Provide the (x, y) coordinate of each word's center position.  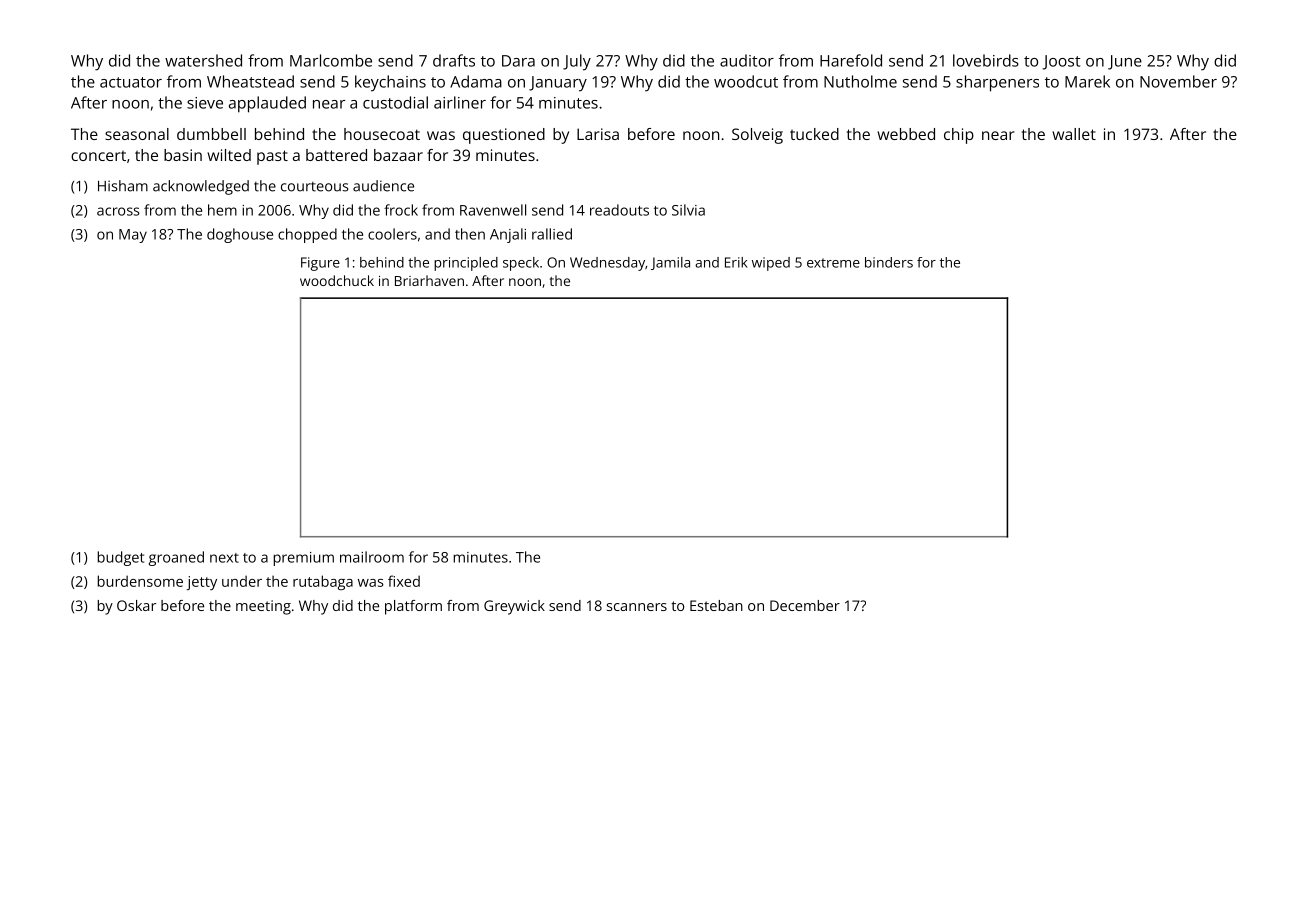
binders (889, 262)
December (805, 605)
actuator (131, 82)
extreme (833, 263)
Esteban (716, 605)
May (133, 236)
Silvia (688, 210)
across (118, 211)
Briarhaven (429, 280)
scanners (637, 607)
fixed (404, 581)
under (242, 581)
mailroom (372, 557)
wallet (1074, 134)
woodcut (746, 81)
